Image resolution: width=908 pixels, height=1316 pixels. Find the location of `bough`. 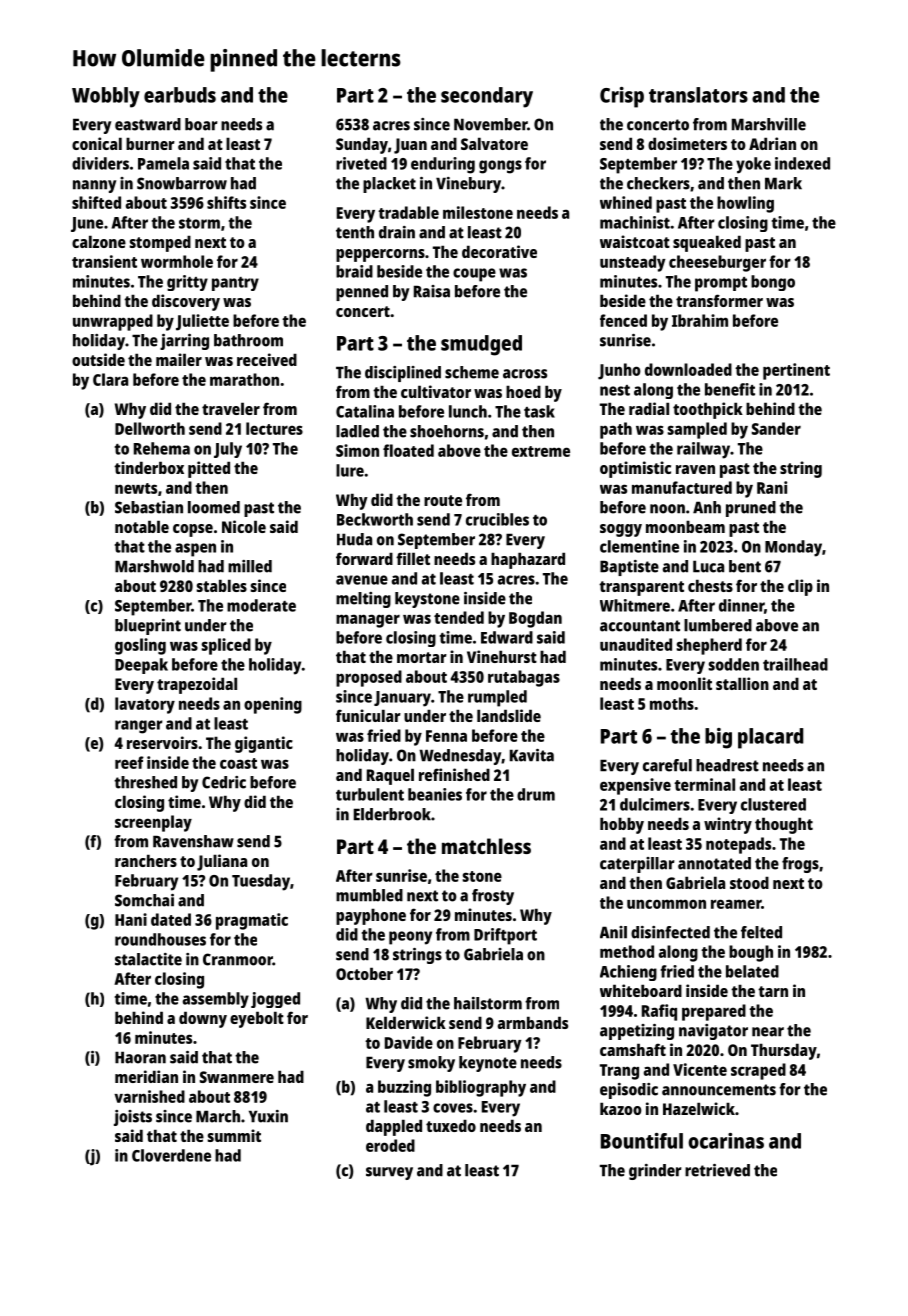

bough is located at coordinates (751, 953).
